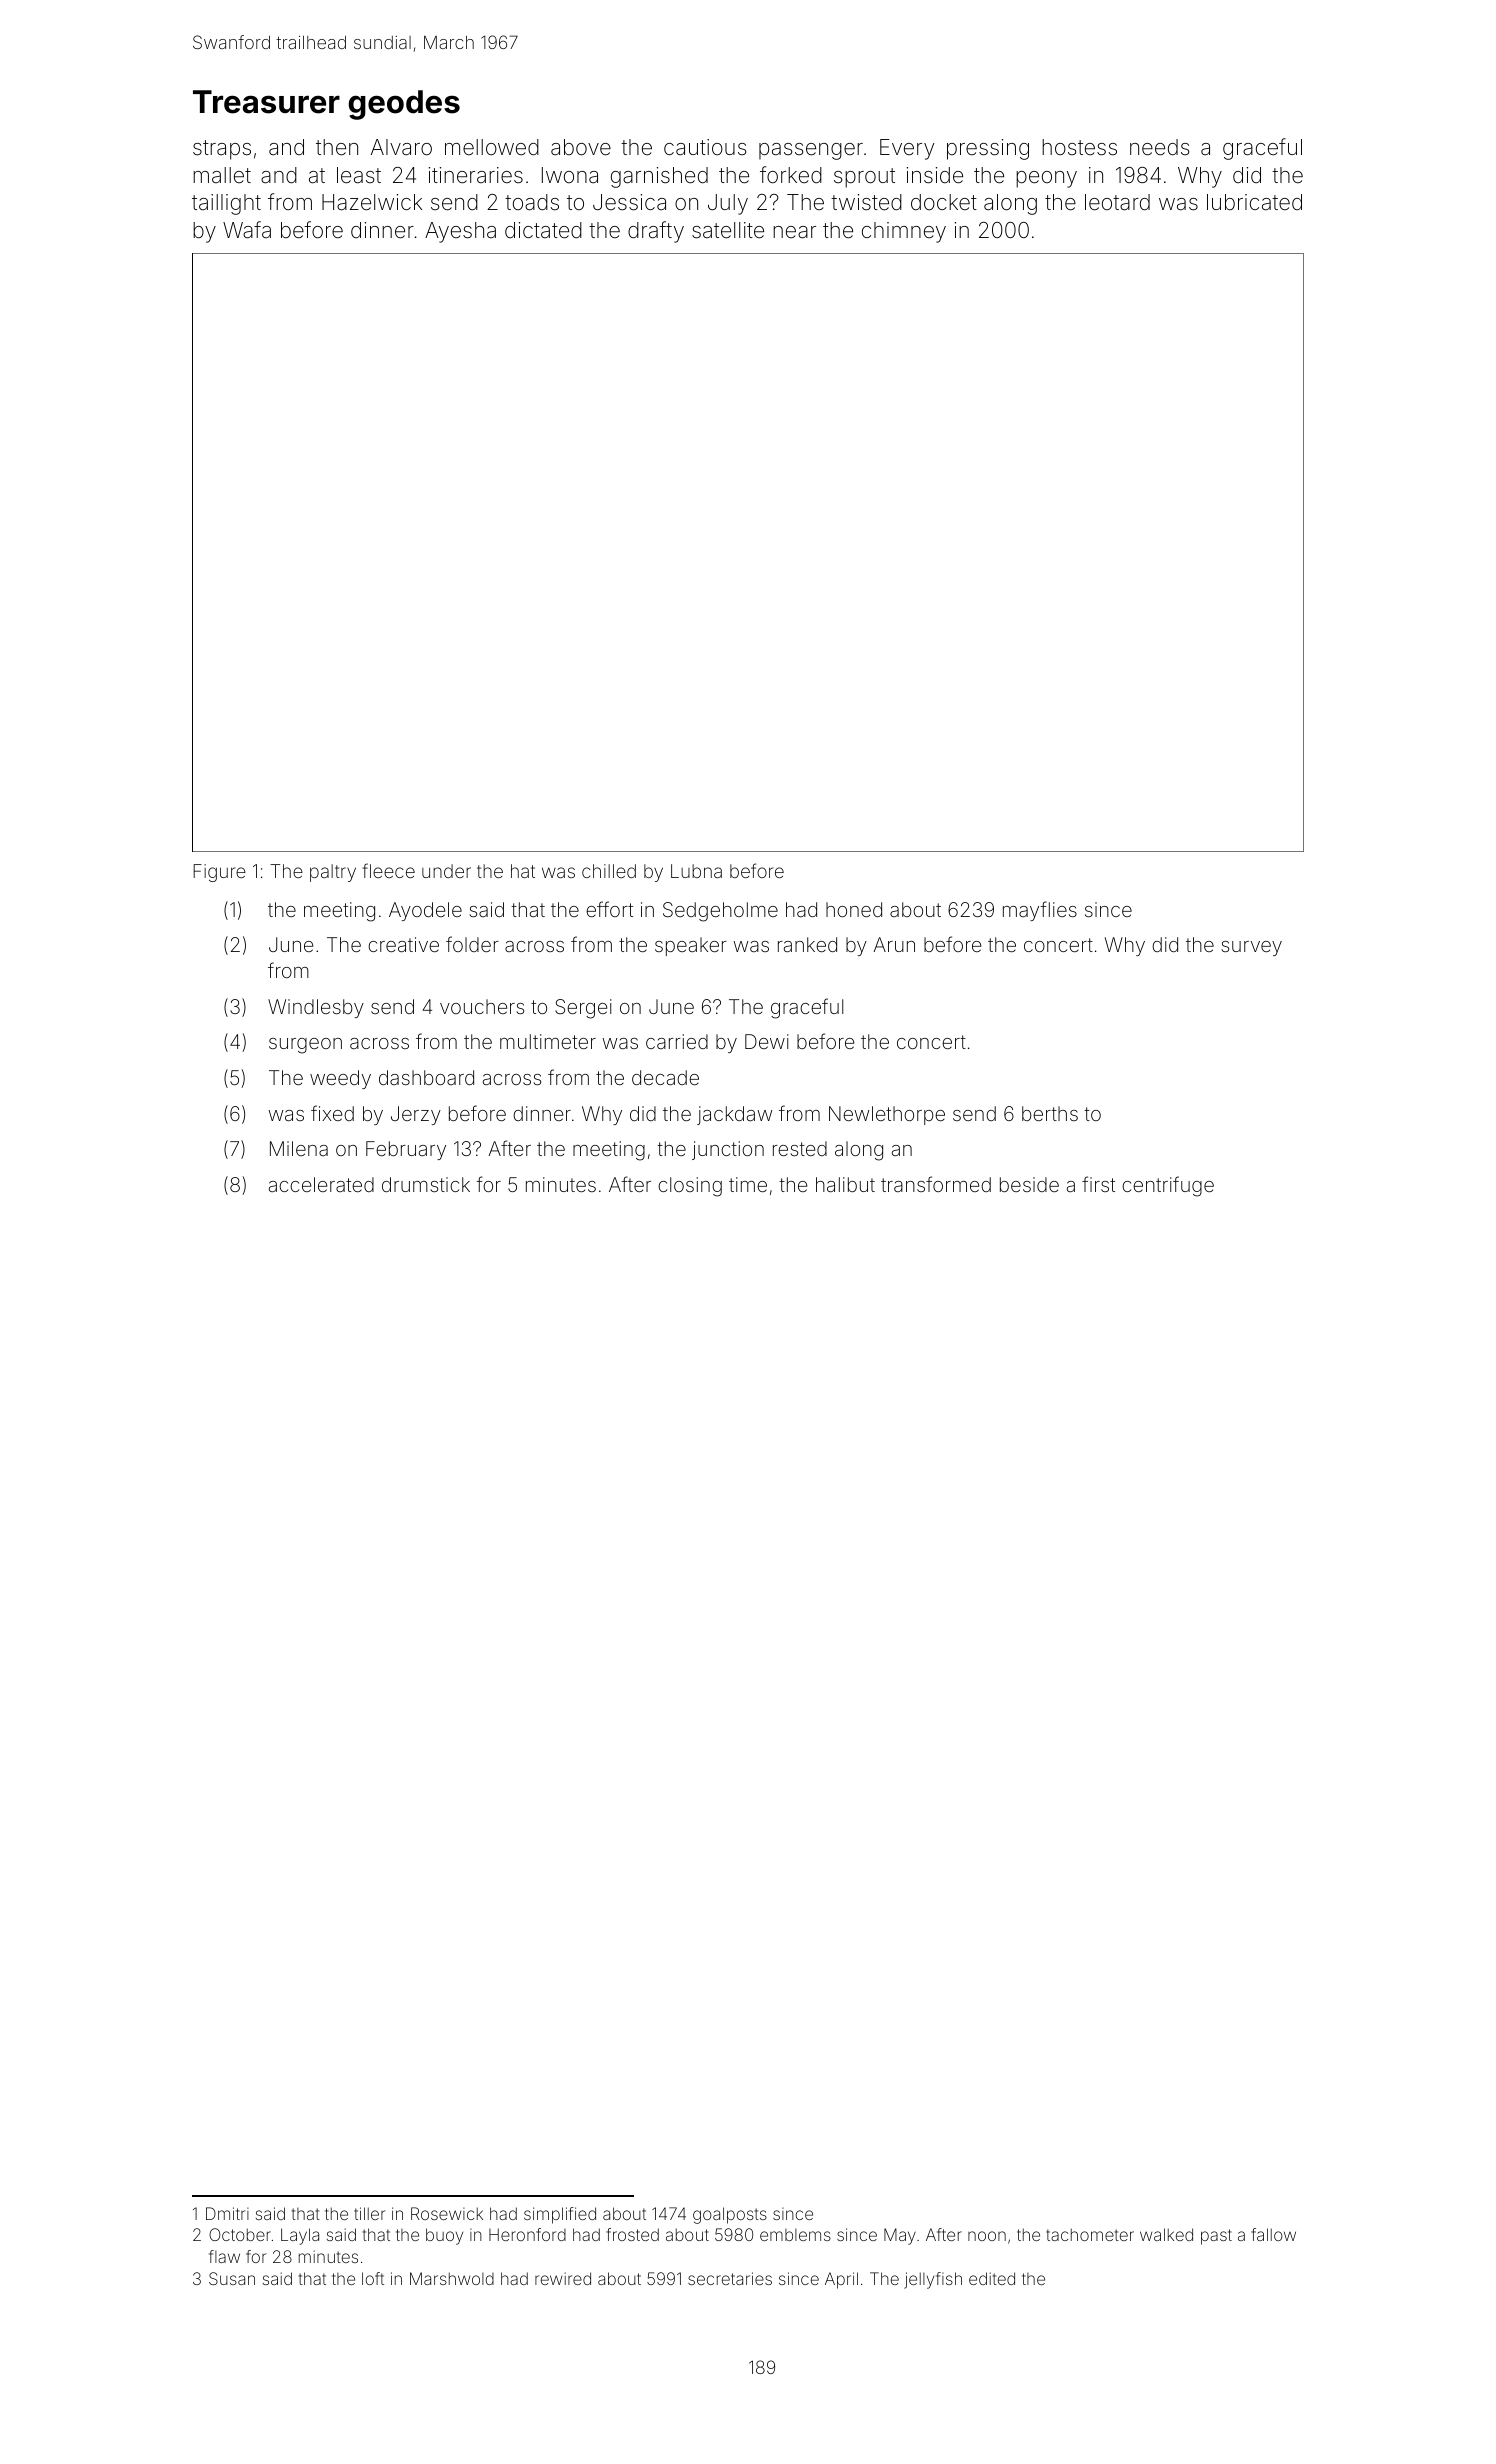 The image size is (1496, 2464). I want to click on dashboard, so click(426, 1077).
